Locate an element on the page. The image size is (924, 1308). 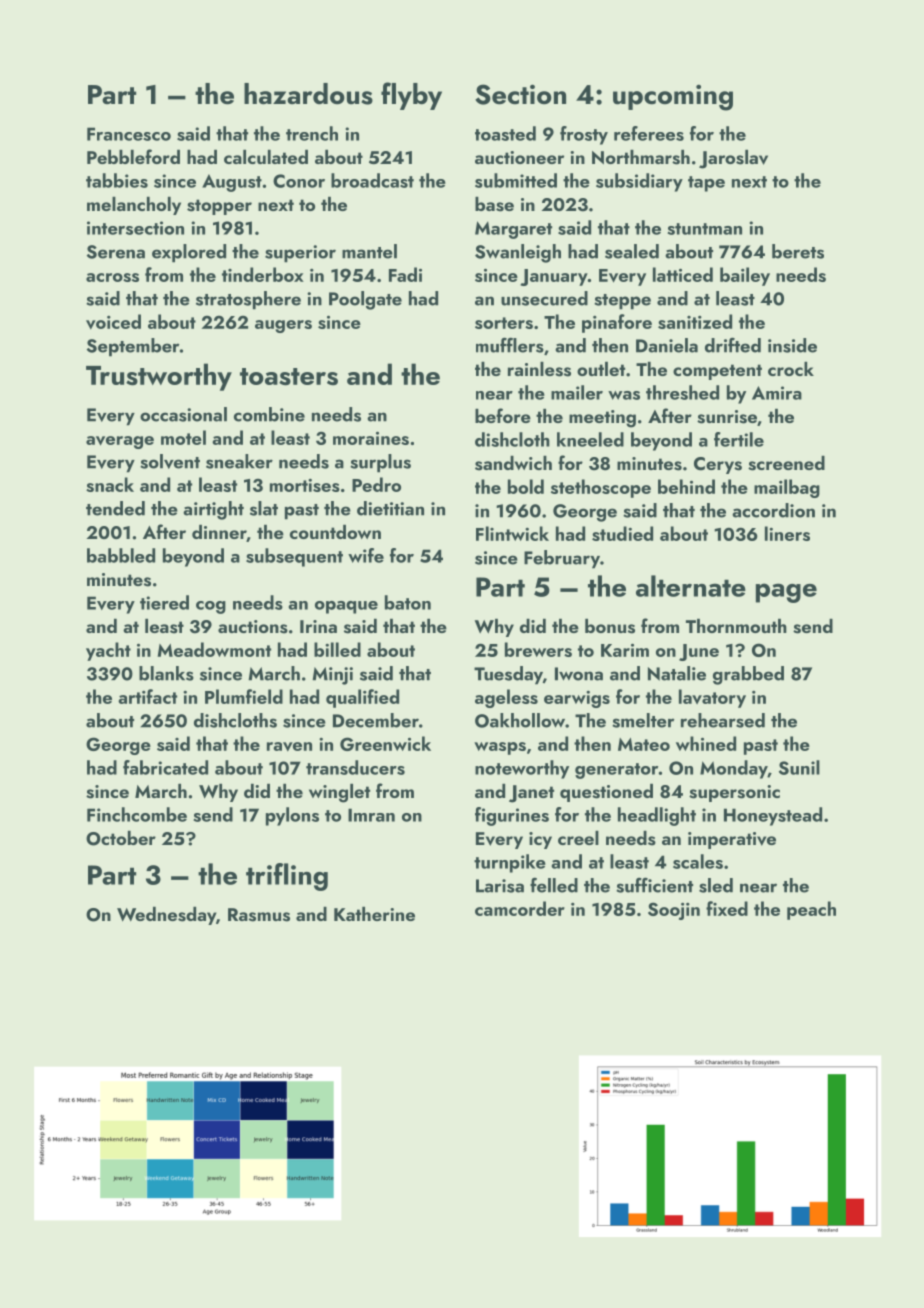
Amira is located at coordinates (777, 393).
